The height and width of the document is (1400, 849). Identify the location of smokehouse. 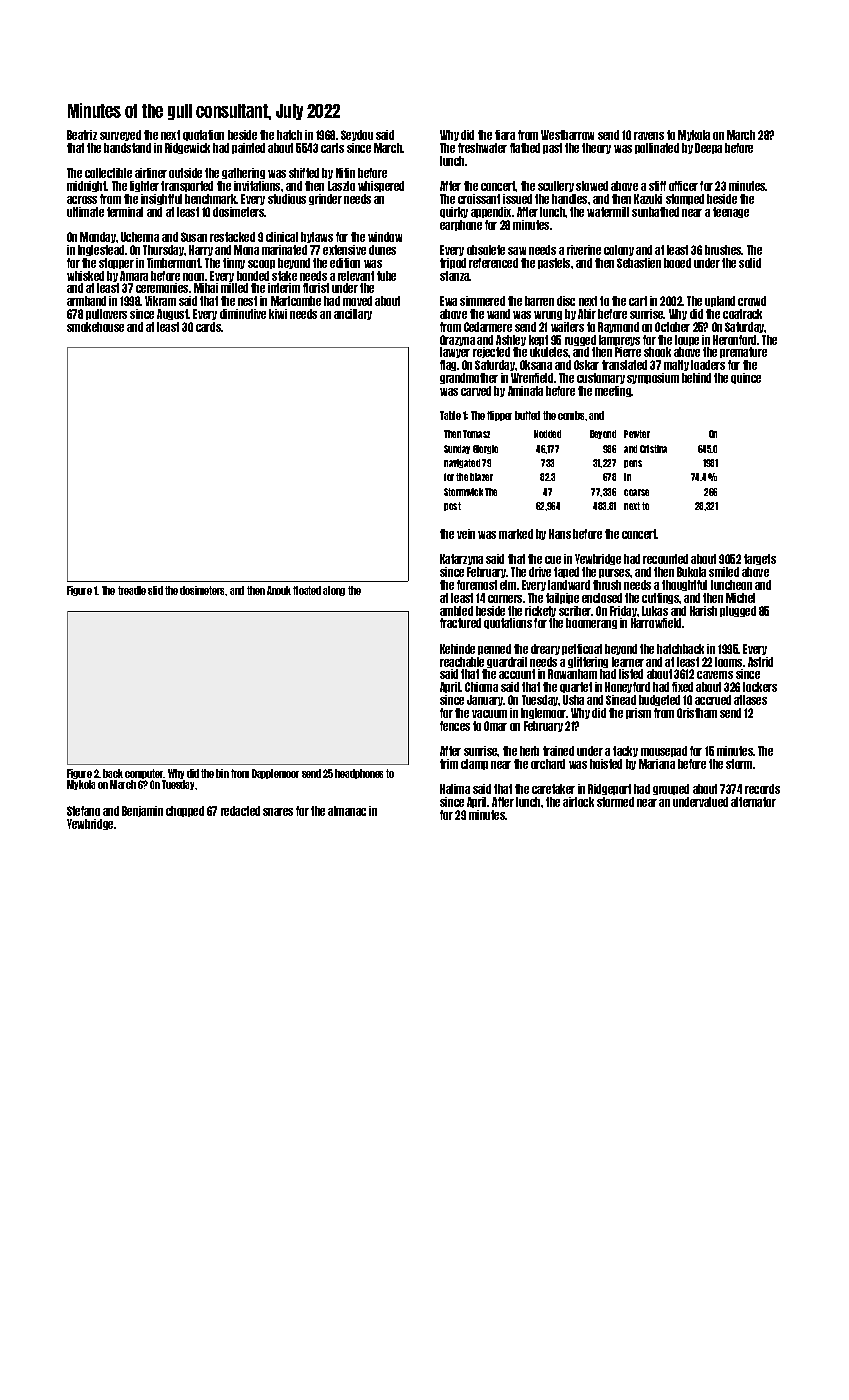
(95, 327).
